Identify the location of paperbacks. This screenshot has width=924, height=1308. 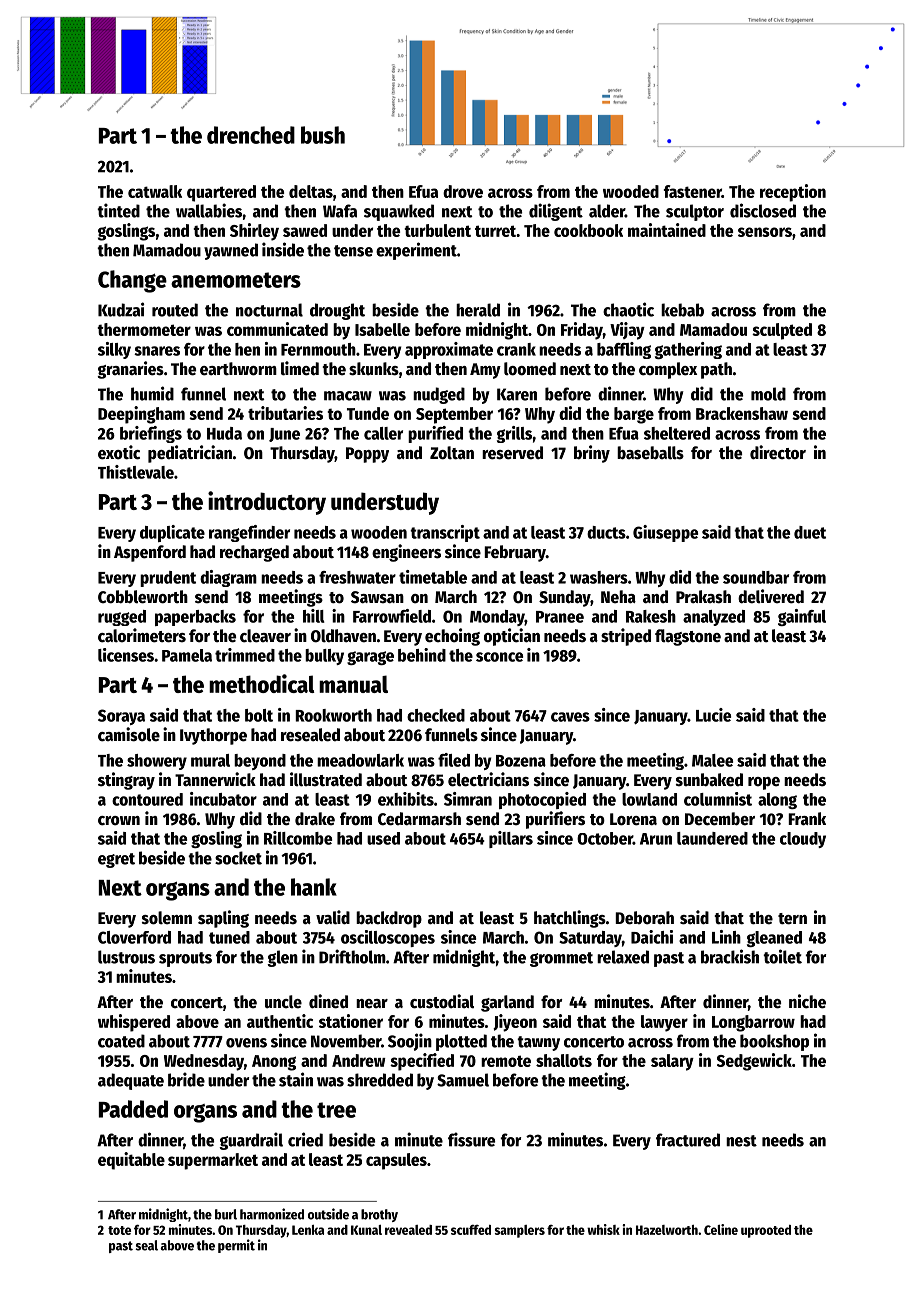
(195, 618).
